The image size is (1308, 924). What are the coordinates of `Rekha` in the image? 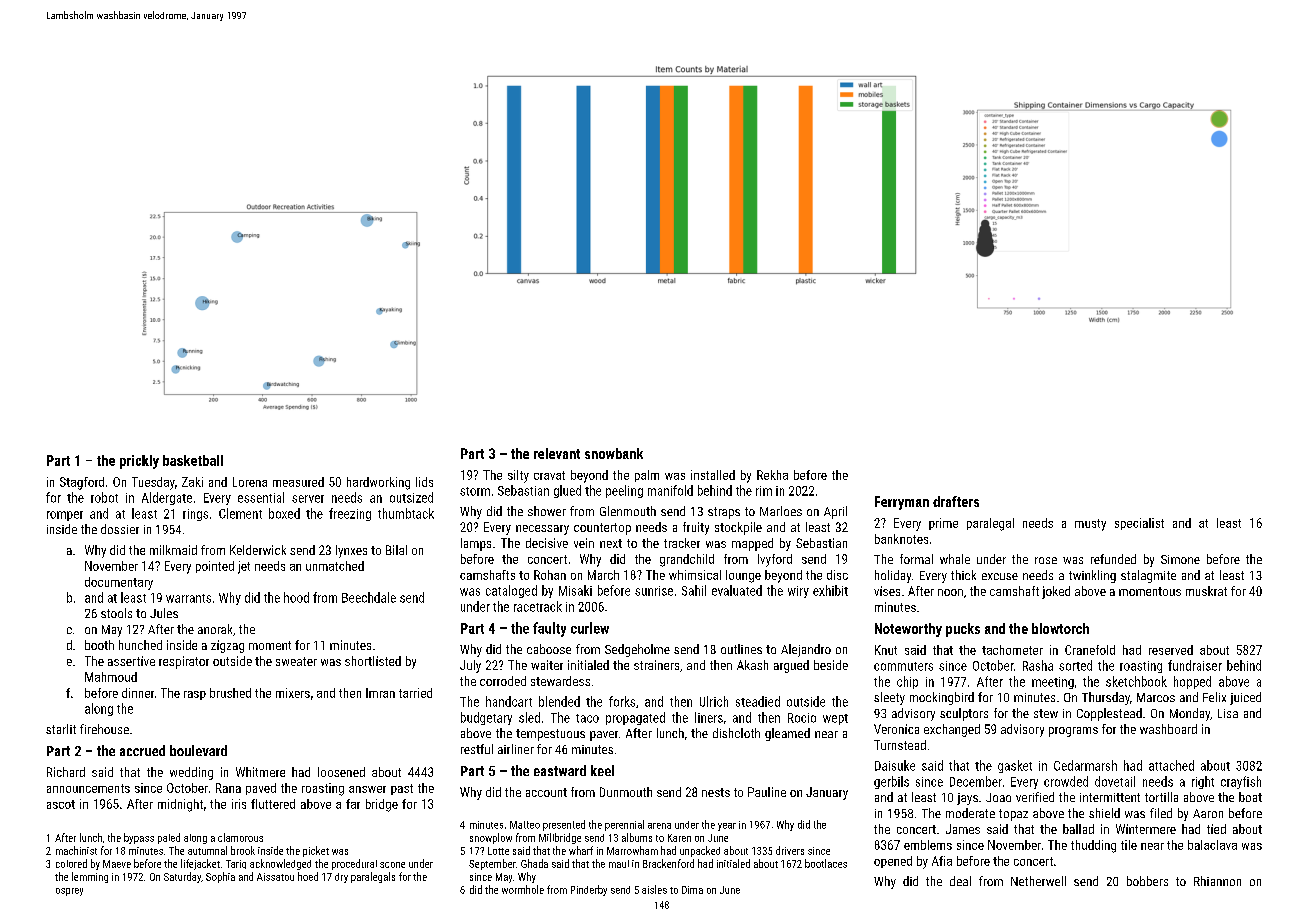 It's located at (772, 475).
